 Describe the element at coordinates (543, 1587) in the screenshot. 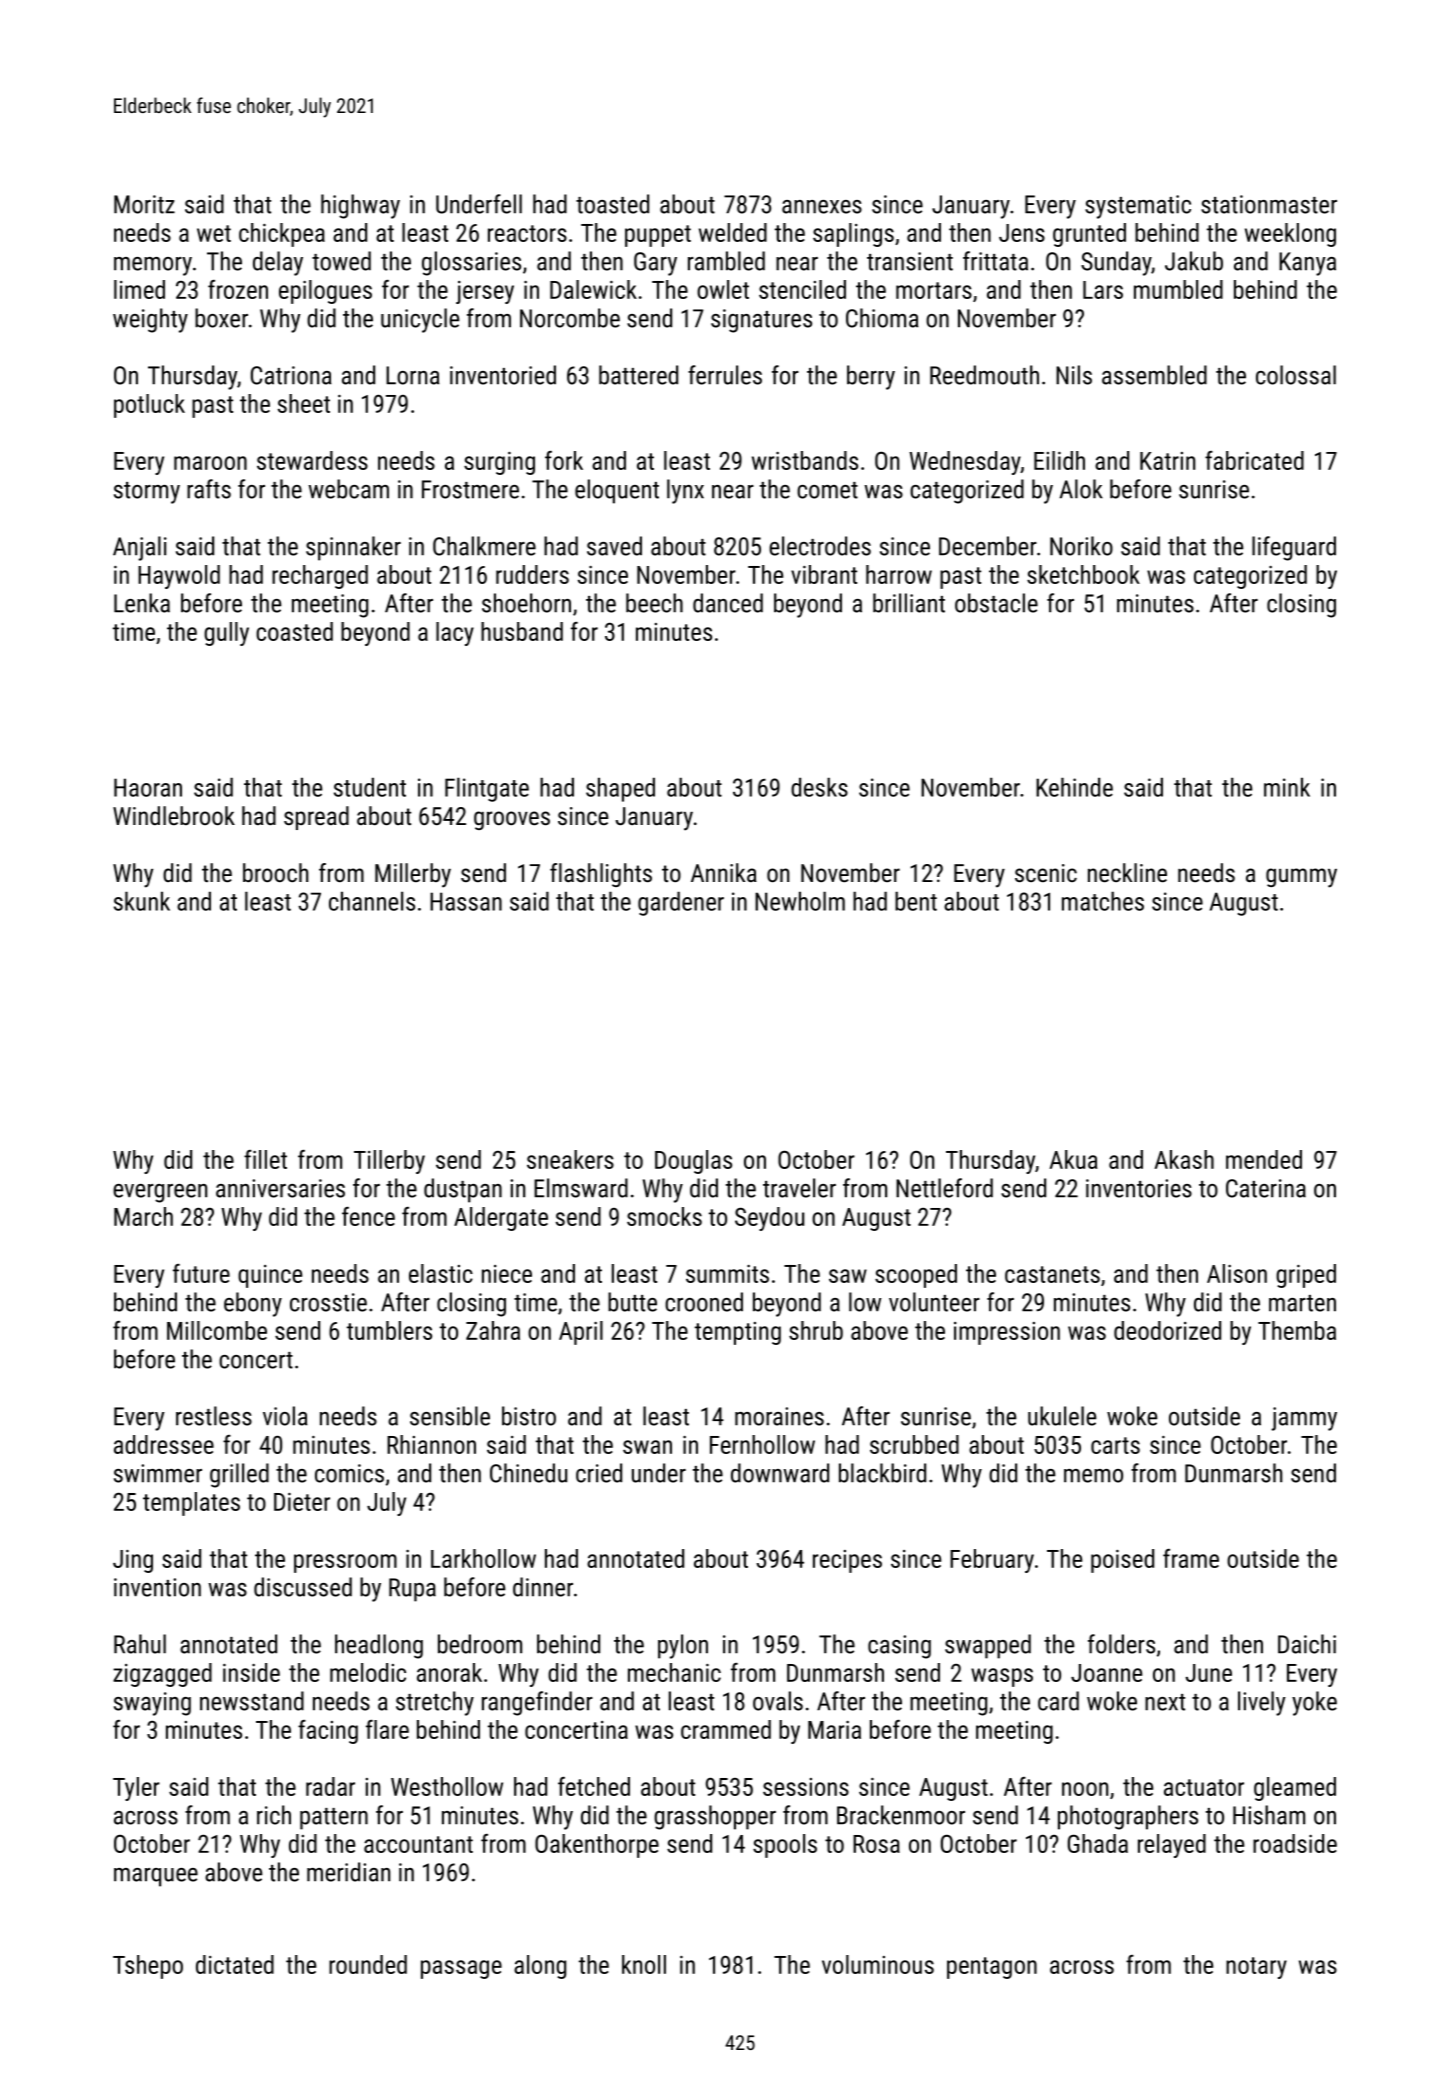

I see `dinner` at that location.
